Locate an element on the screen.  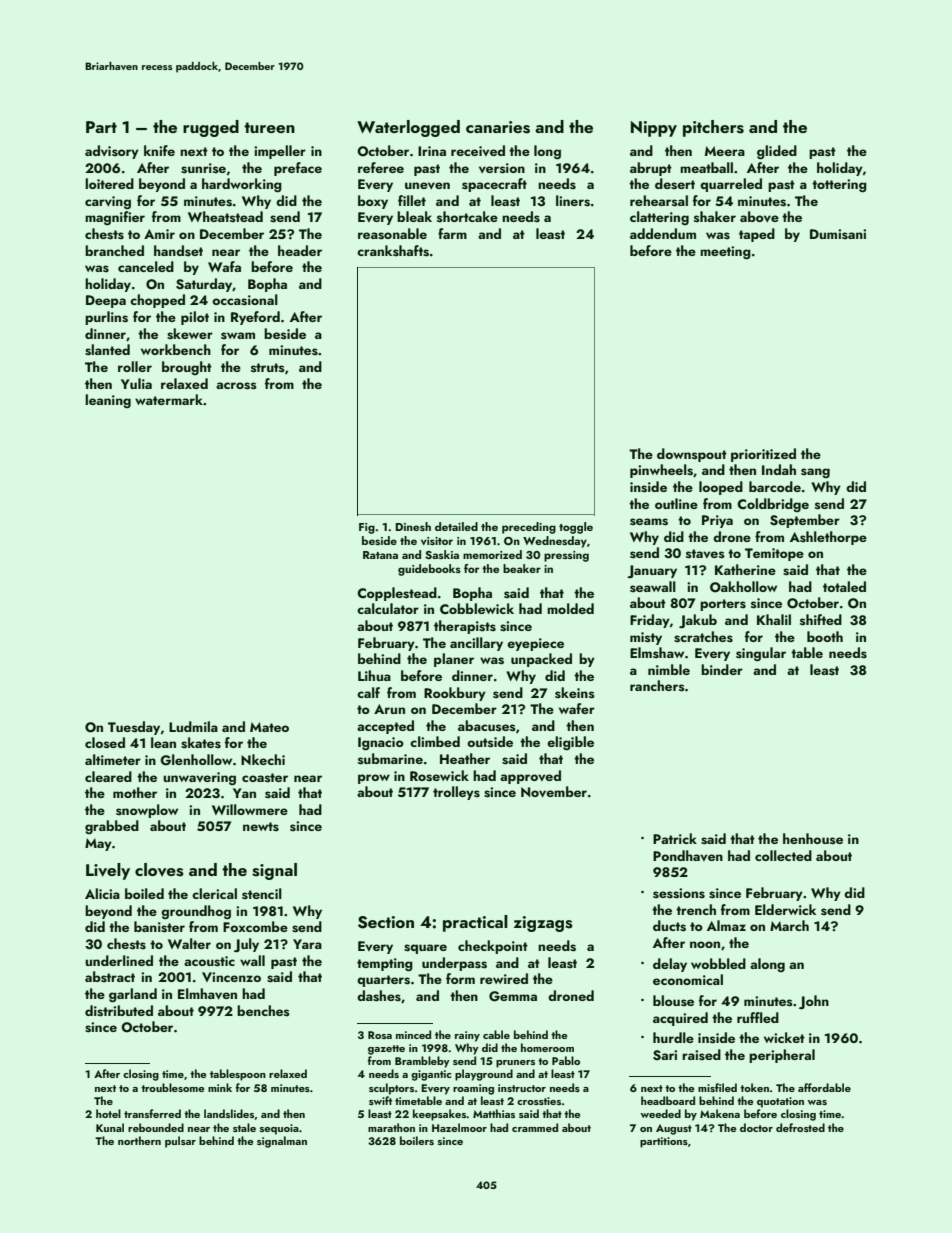
prioritized is located at coordinates (763, 455).
